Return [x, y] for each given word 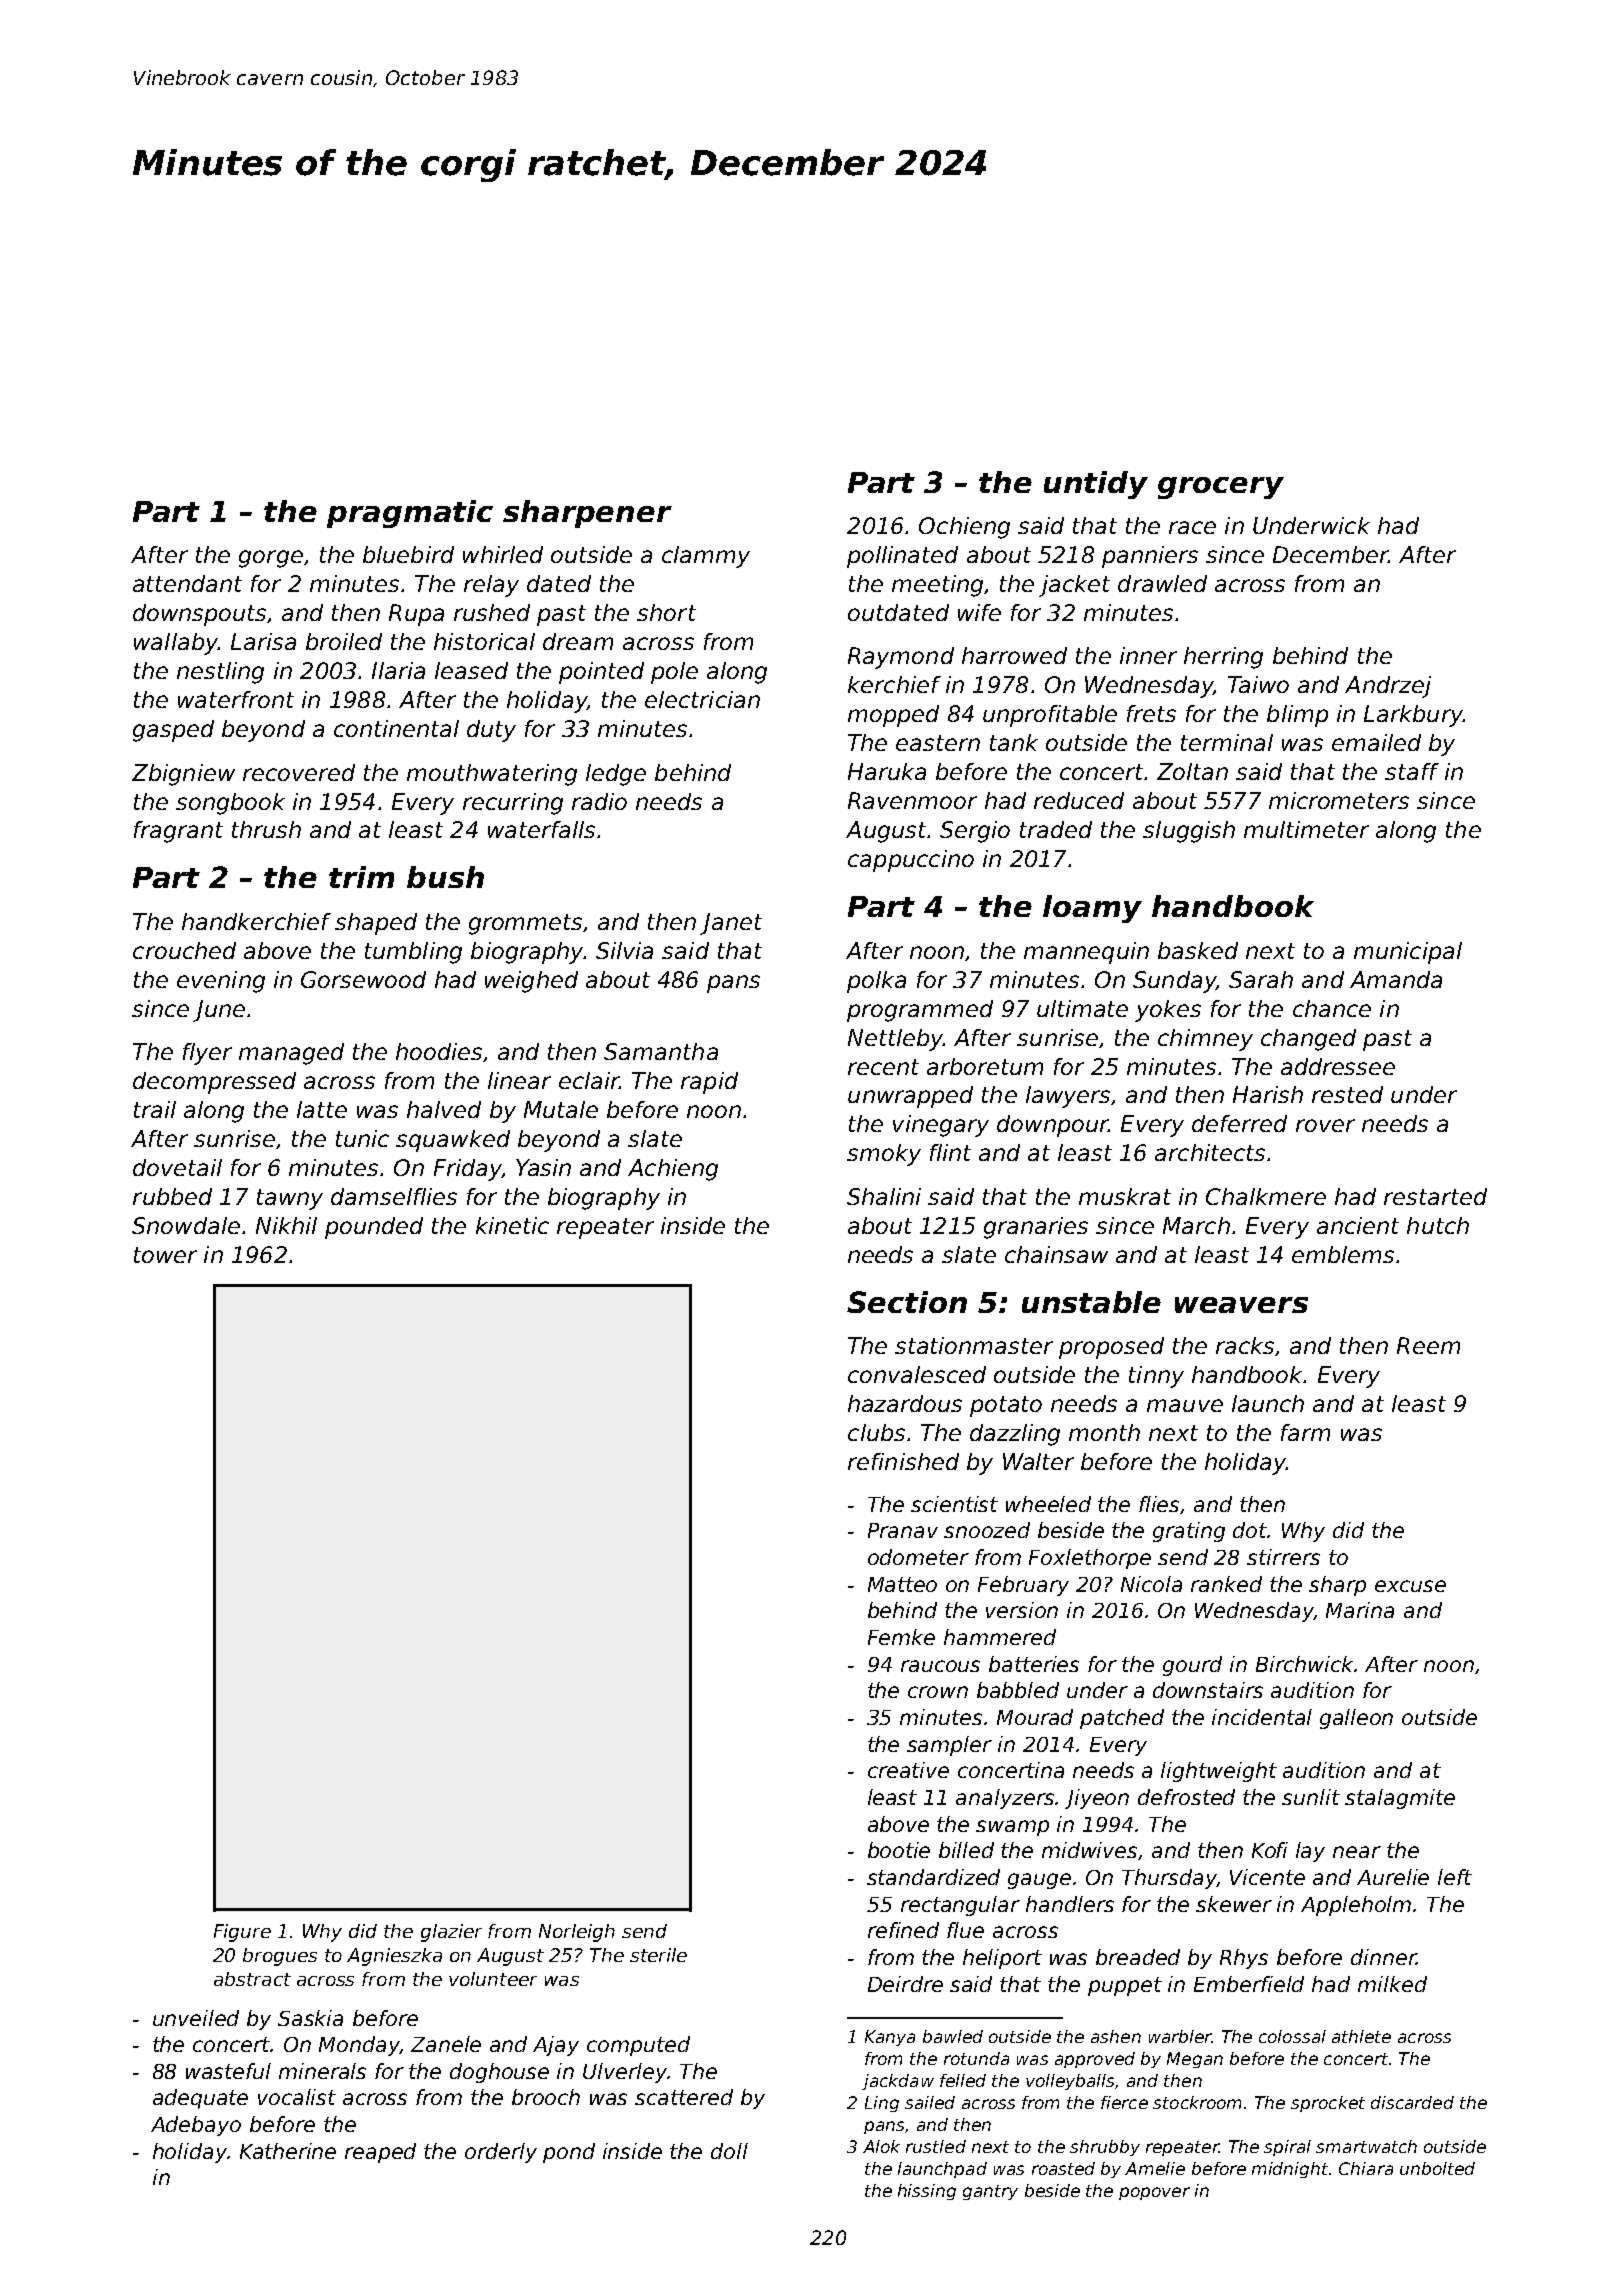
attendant [187, 583]
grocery [1221, 488]
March [1196, 1225]
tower [165, 1255]
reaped [380, 2153]
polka [876, 982]
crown [938, 1692]
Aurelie [1393, 1877]
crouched [184, 950]
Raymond [901, 658]
